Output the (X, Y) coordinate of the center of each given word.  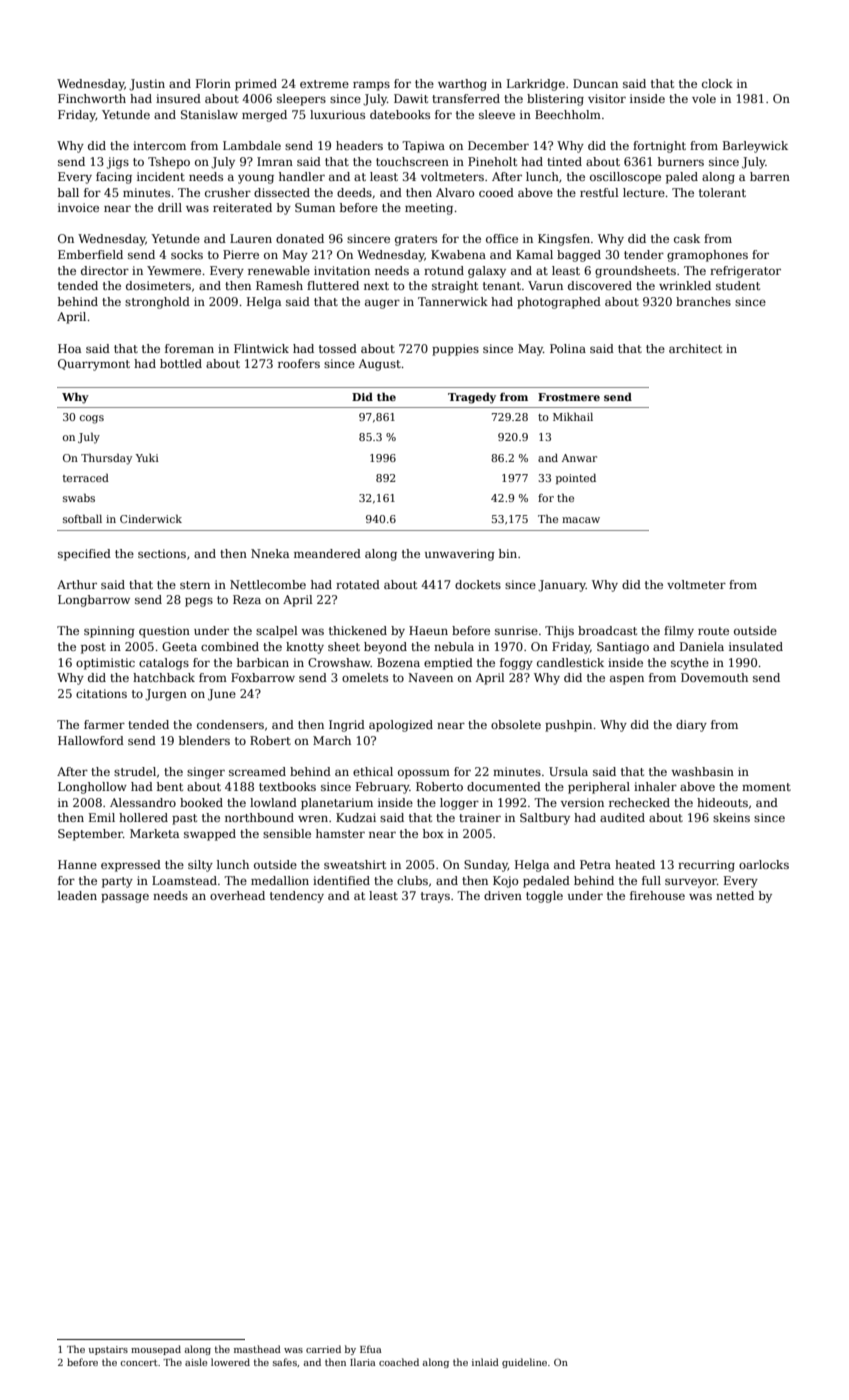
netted (735, 895)
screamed (257, 771)
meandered (327, 553)
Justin (147, 85)
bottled (181, 363)
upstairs (108, 1350)
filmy (679, 632)
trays (435, 897)
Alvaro (455, 192)
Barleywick (755, 147)
